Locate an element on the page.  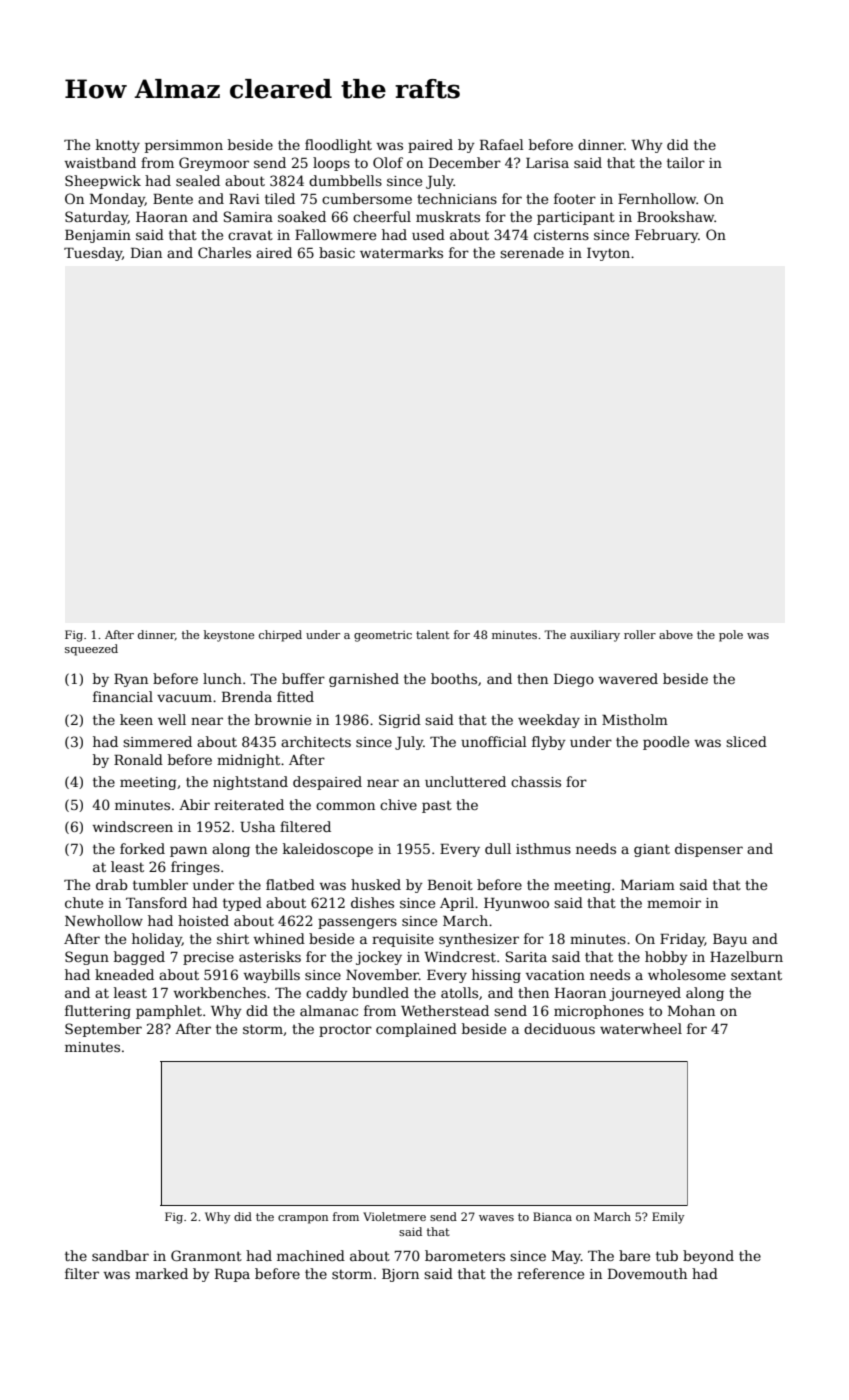
wavered is located at coordinates (628, 678).
